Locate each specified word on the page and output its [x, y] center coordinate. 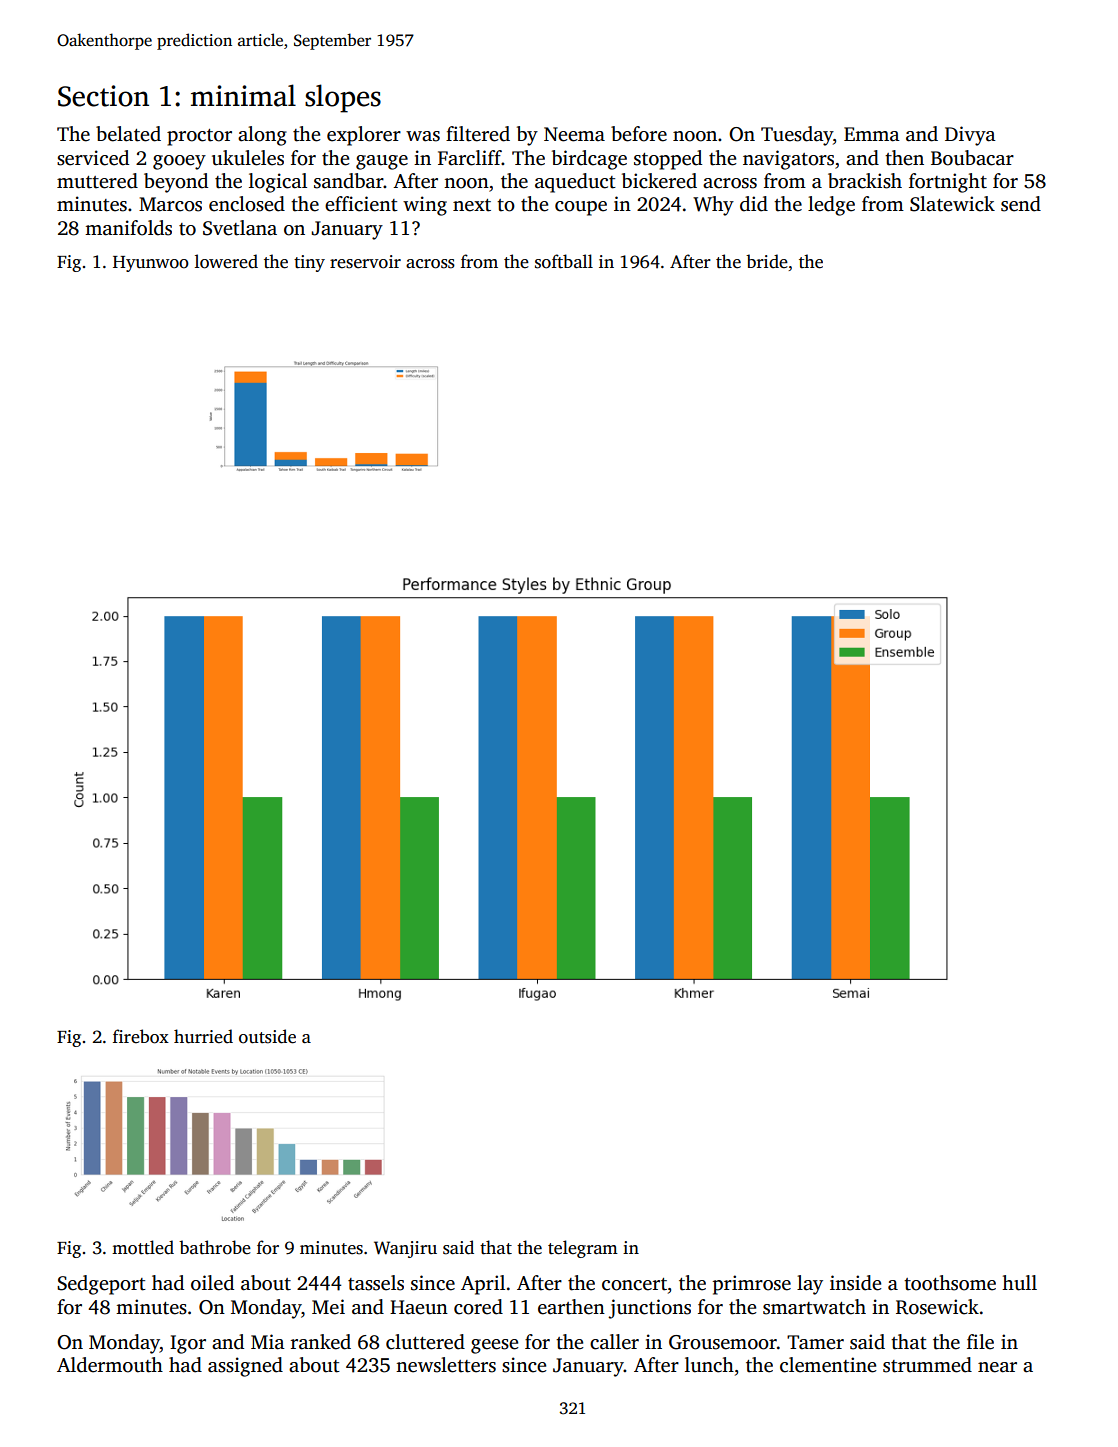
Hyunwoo [151, 264]
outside [267, 1036]
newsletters [446, 1365]
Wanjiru [405, 1249]
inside [856, 1283]
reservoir [365, 262]
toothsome [950, 1283]
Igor [188, 1344]
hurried [203, 1036]
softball [564, 261]
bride [767, 261]
